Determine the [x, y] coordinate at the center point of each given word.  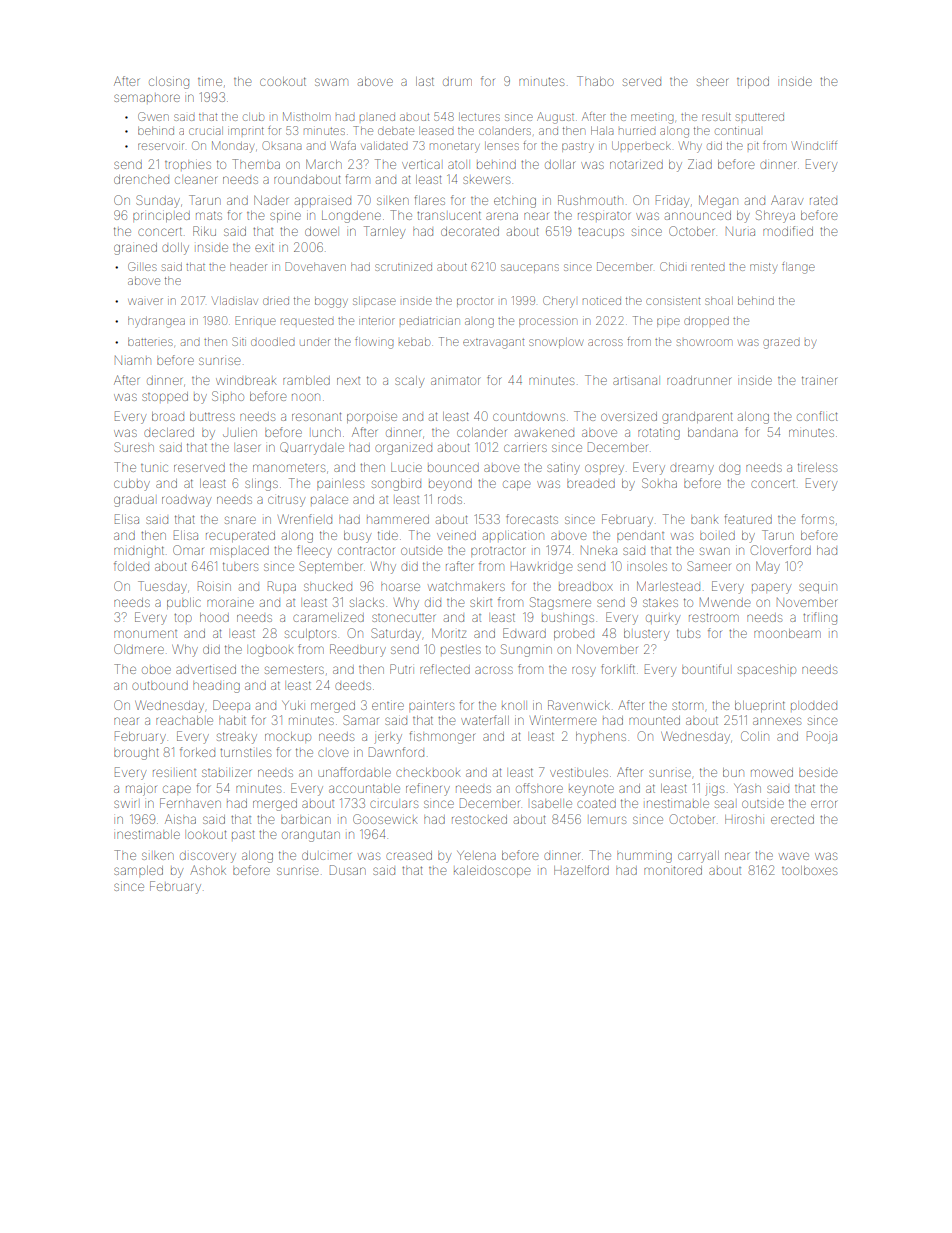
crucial [206, 131]
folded [131, 566]
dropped [706, 322]
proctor [475, 302]
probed [574, 635]
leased [436, 131]
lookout [207, 835]
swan [715, 551]
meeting [652, 119]
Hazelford [581, 870]
